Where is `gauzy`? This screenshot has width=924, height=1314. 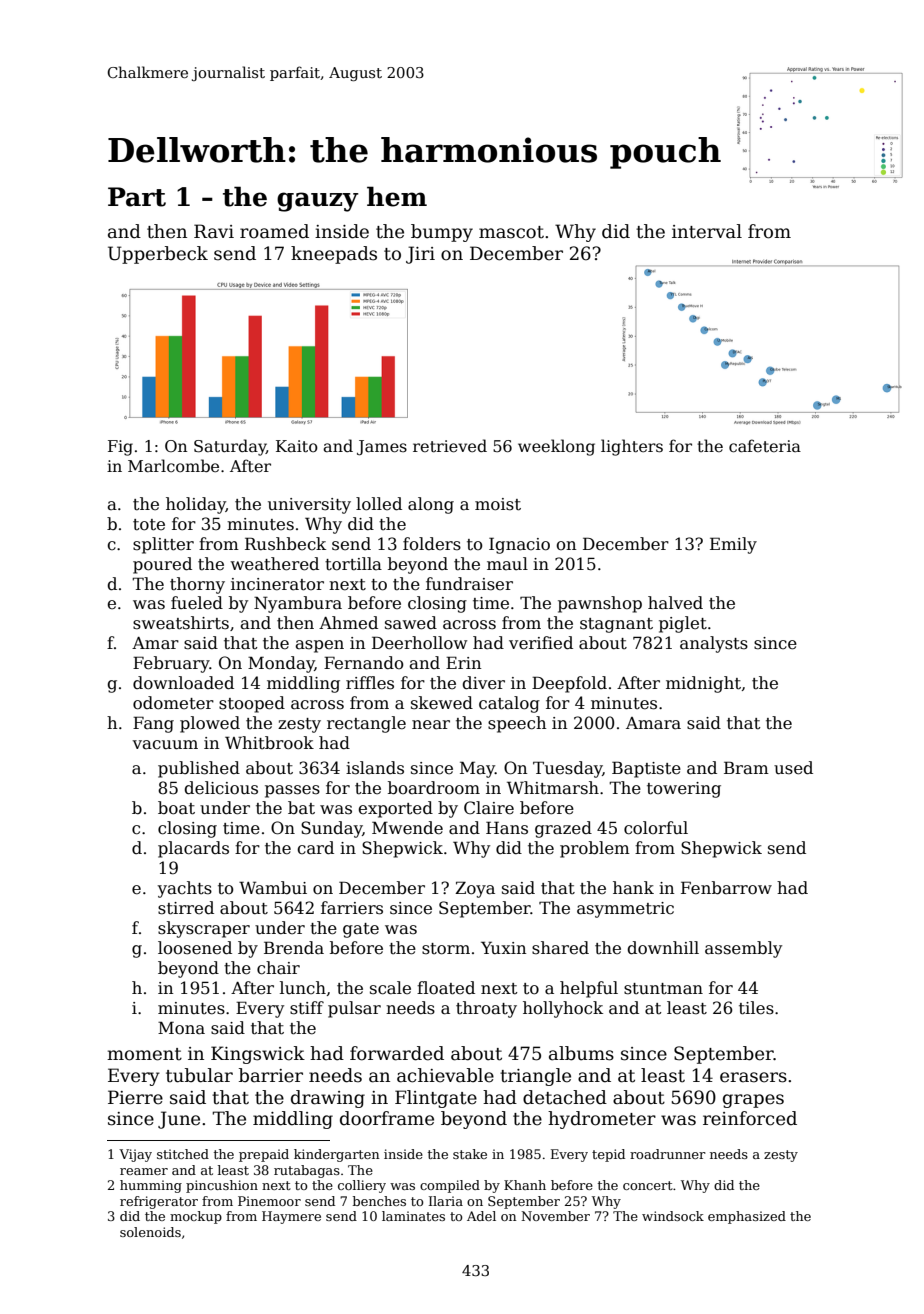 gauzy is located at coordinates (318, 202).
